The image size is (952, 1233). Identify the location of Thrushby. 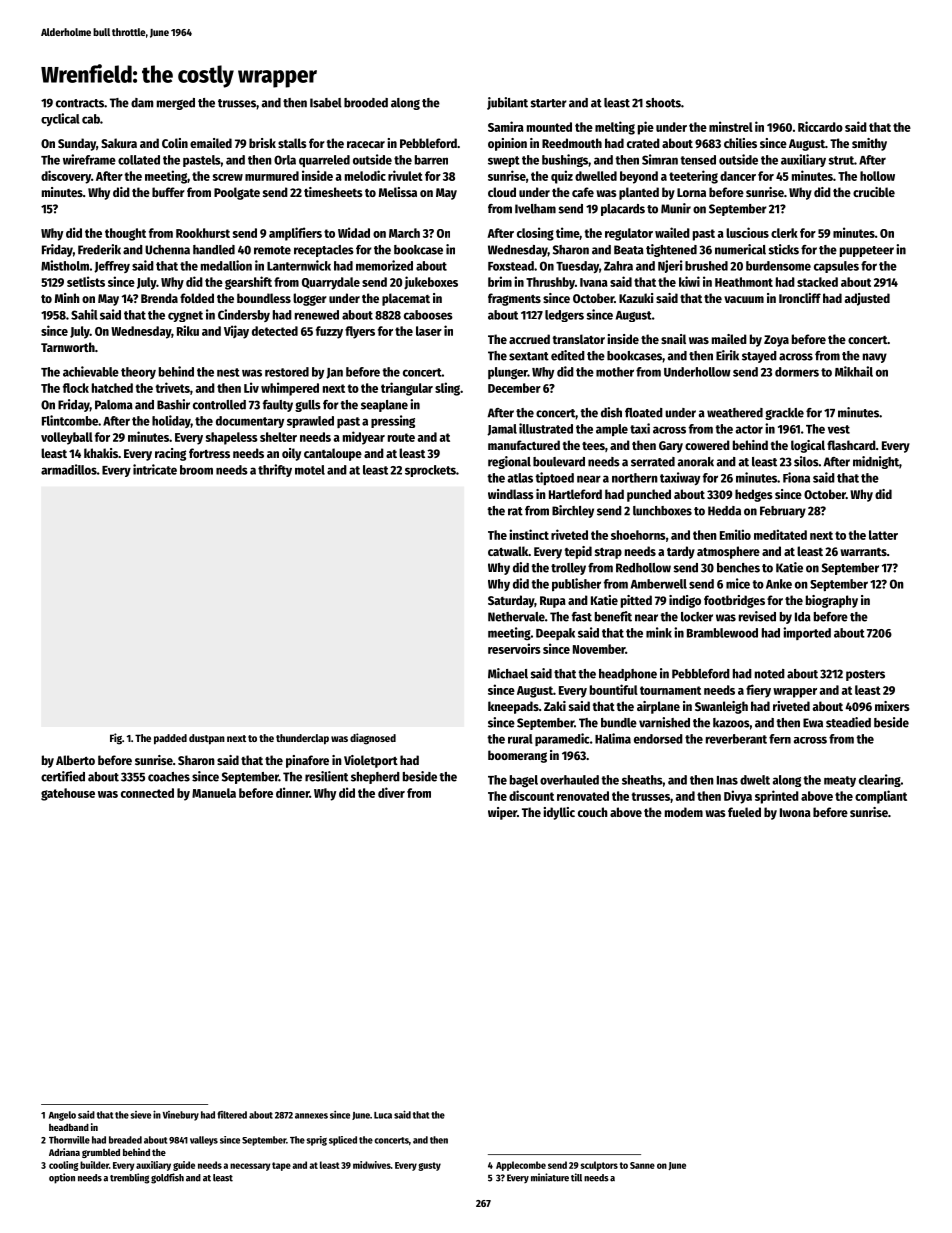
(550, 283).
